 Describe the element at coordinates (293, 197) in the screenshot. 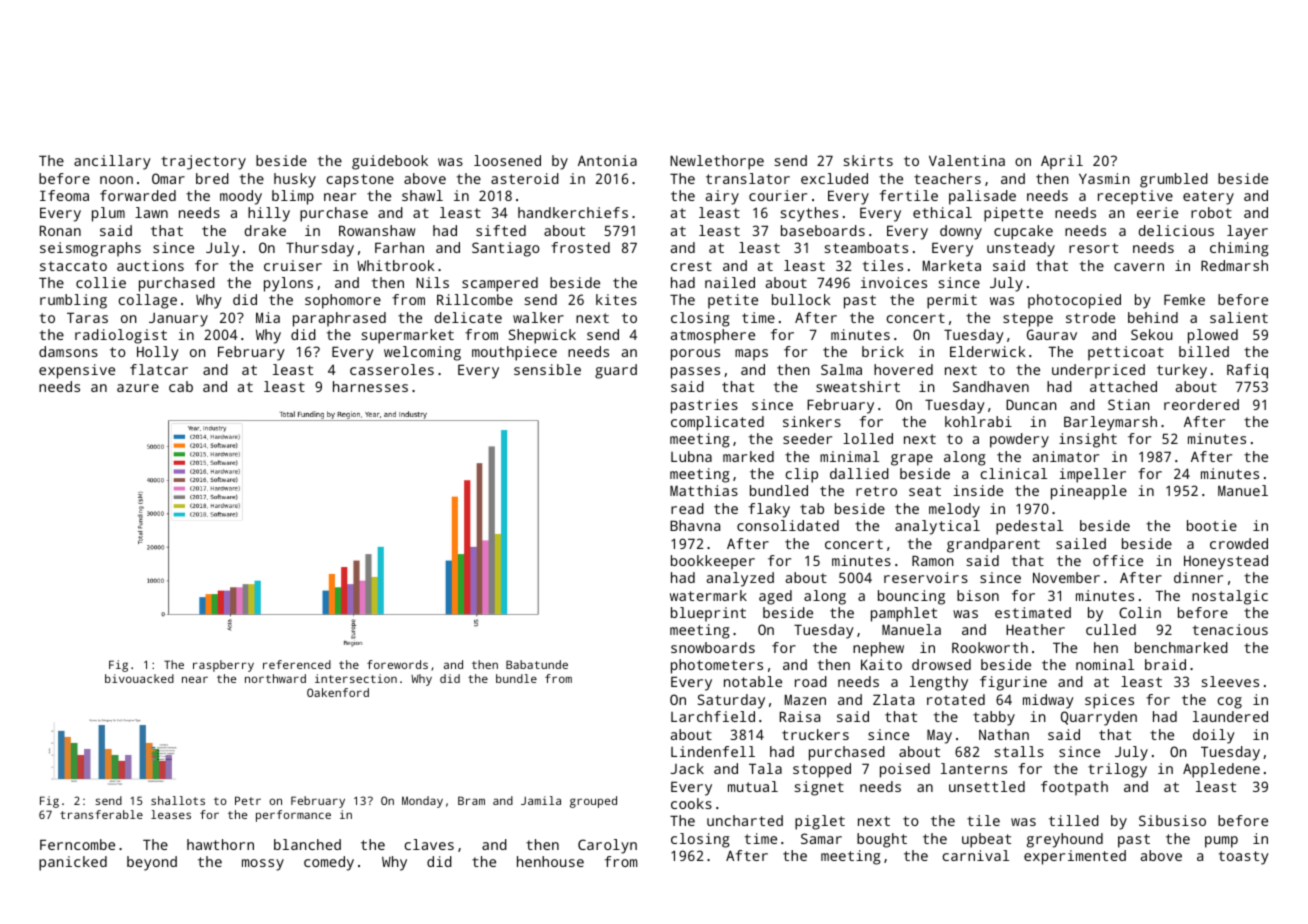

I see `blimp` at that location.
